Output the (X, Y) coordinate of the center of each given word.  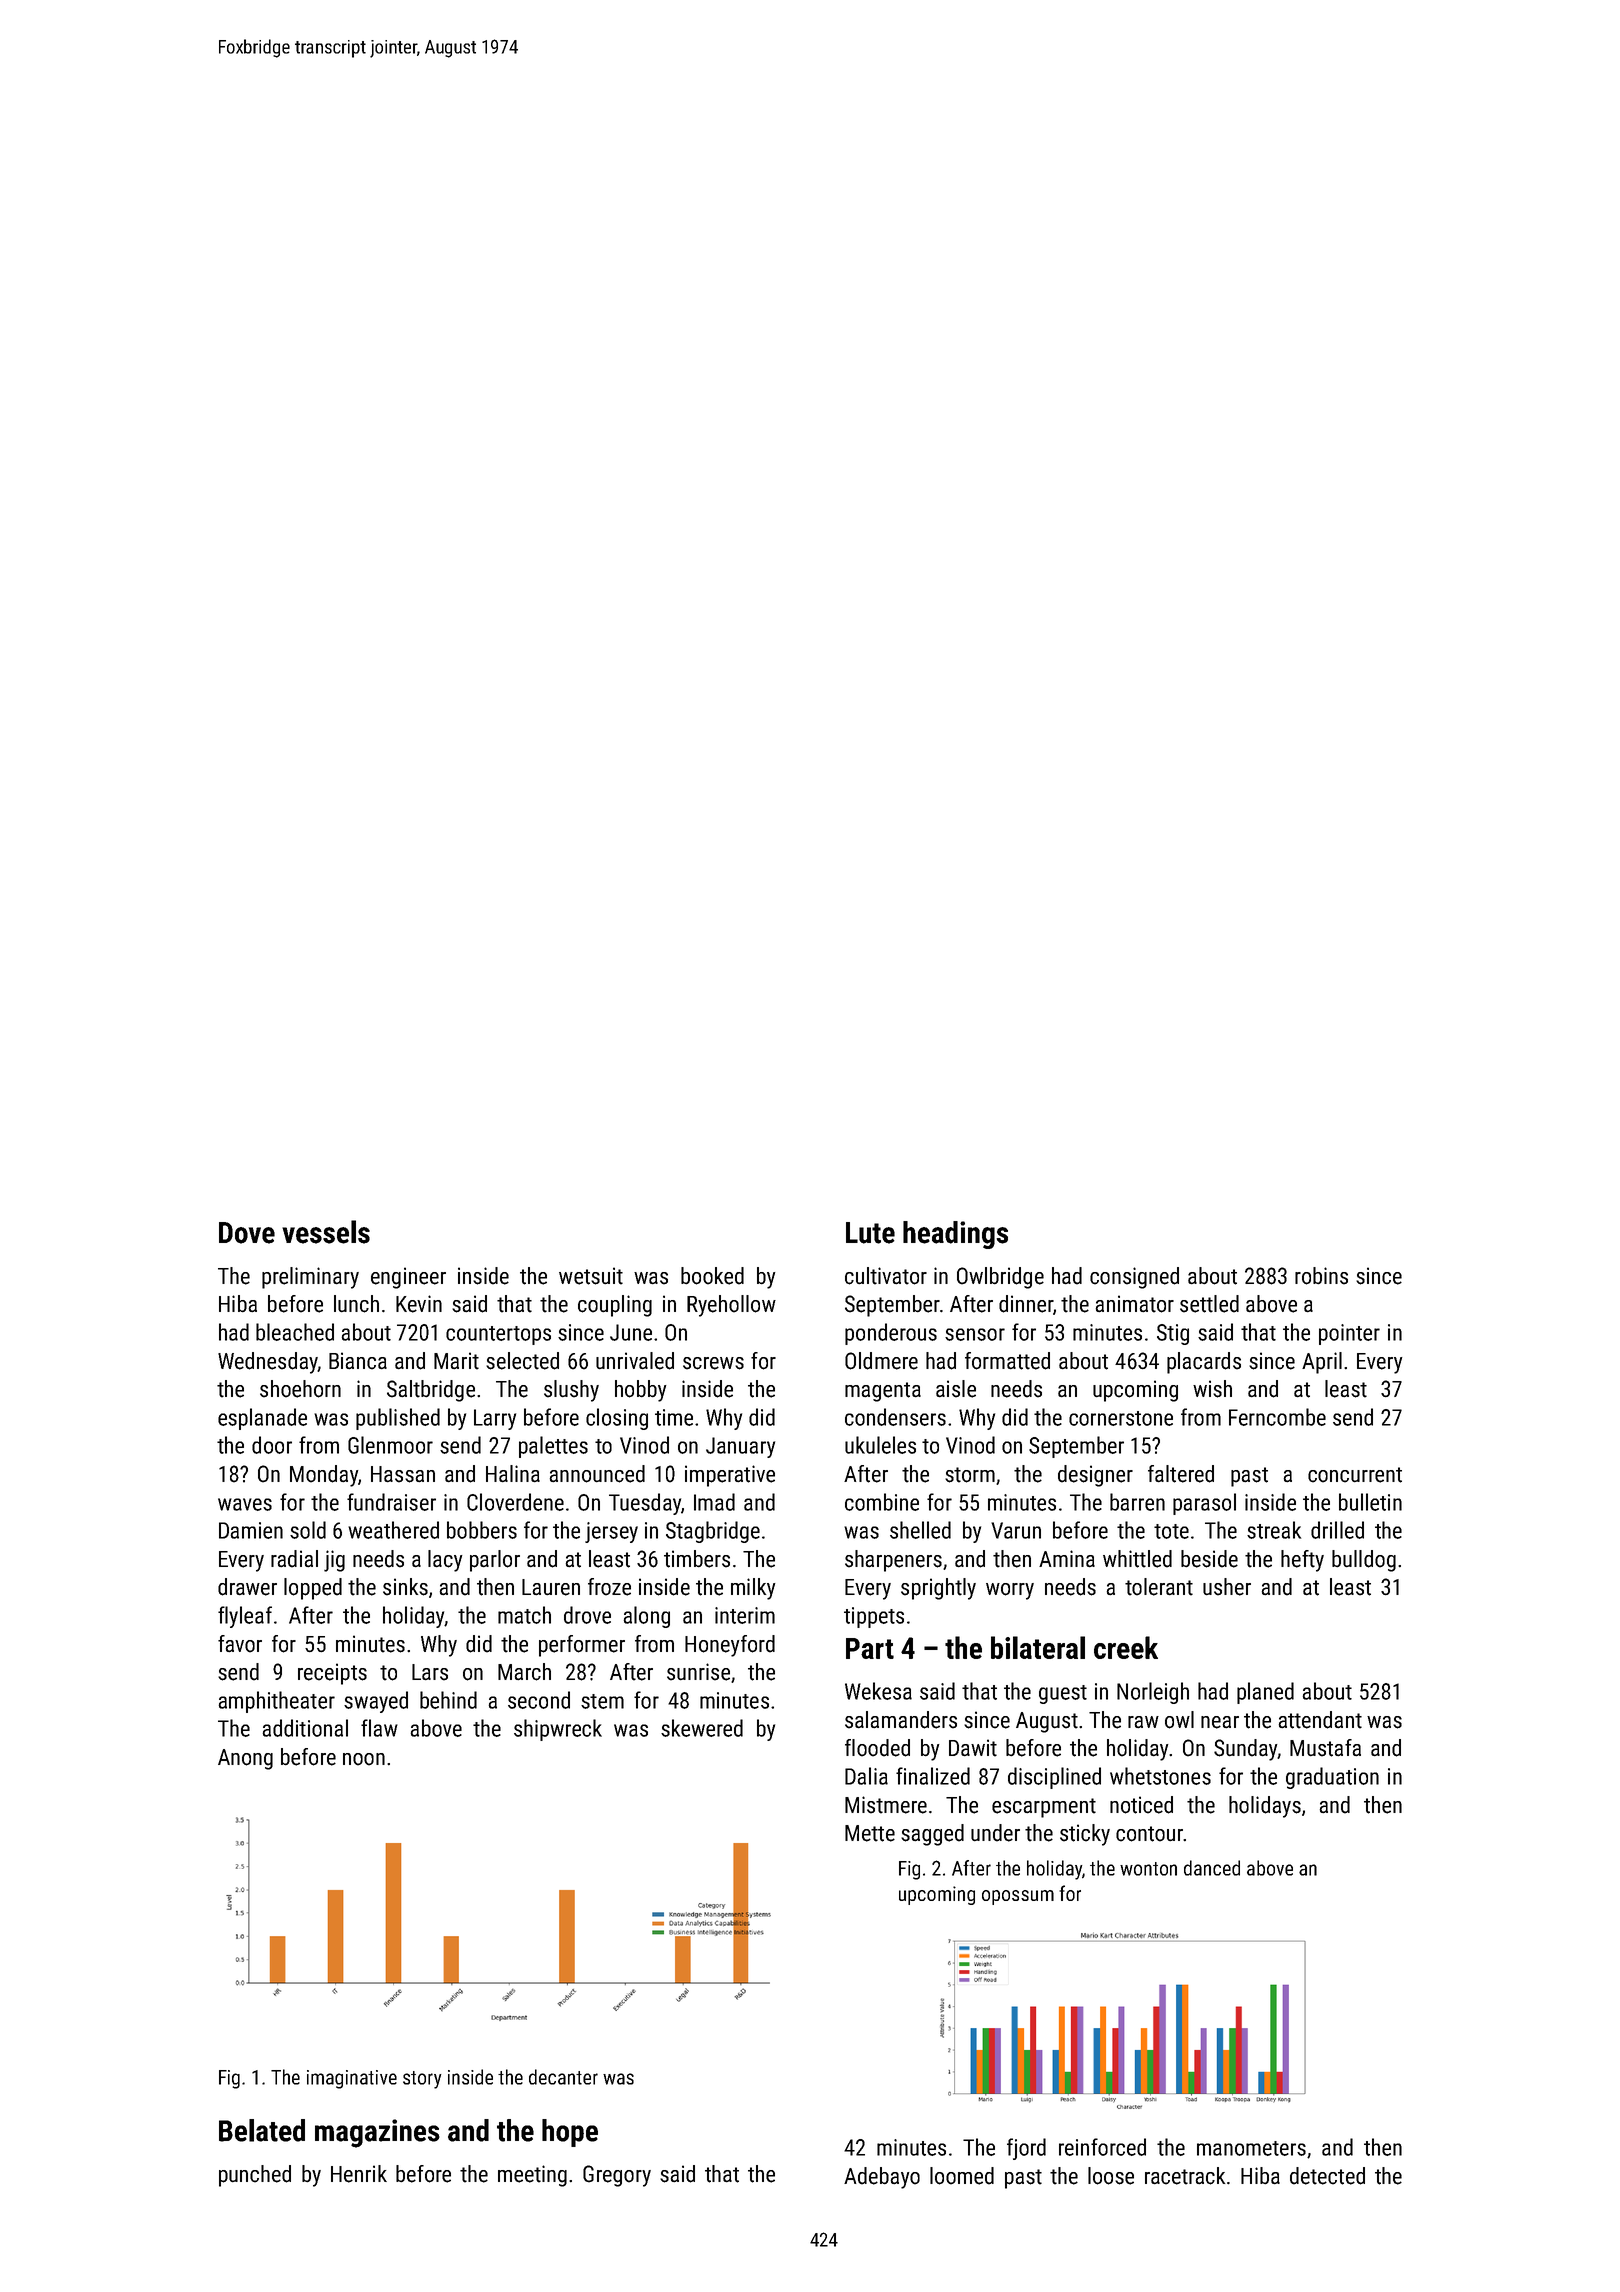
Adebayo (882, 2178)
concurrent (1355, 1475)
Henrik (359, 2174)
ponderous (891, 1334)
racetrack (1185, 2176)
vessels (326, 1232)
